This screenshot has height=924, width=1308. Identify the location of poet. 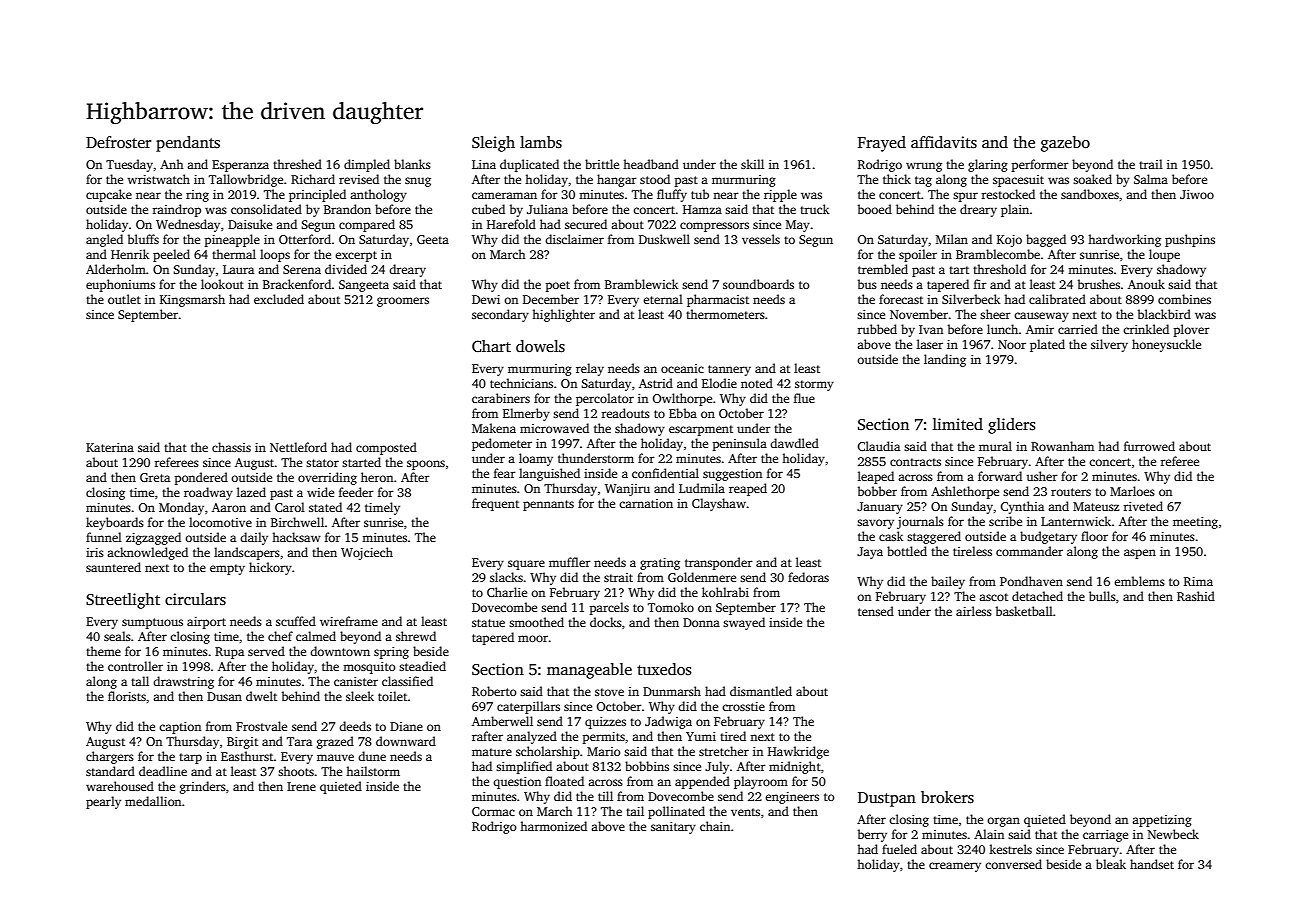
(558, 286).
